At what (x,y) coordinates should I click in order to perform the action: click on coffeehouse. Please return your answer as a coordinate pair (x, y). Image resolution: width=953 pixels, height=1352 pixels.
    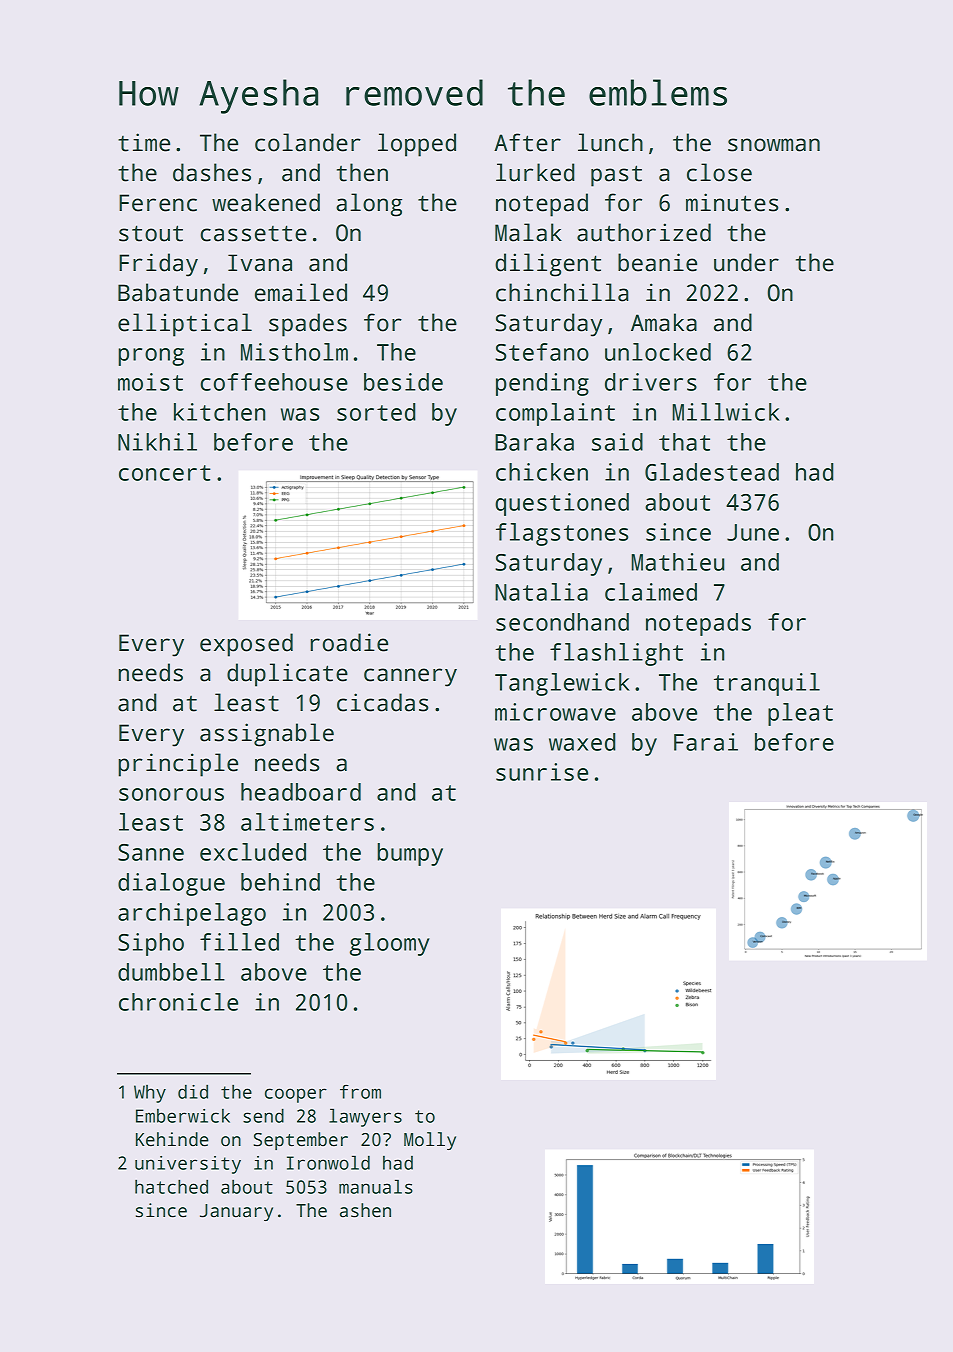
    Looking at the image, I should click on (274, 382).
